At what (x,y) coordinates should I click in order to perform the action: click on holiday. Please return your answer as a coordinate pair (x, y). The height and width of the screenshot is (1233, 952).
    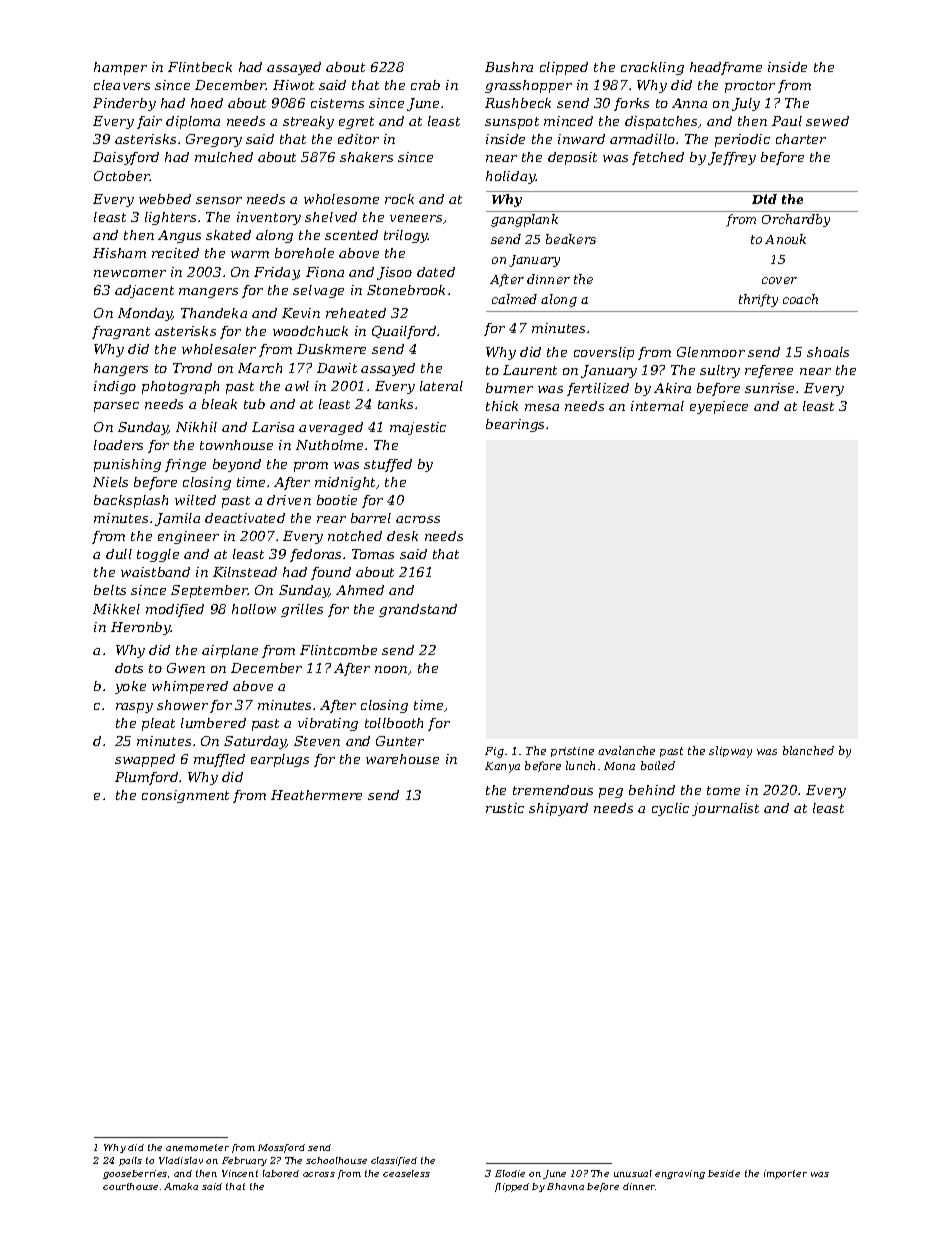
    Looking at the image, I should click on (511, 177).
